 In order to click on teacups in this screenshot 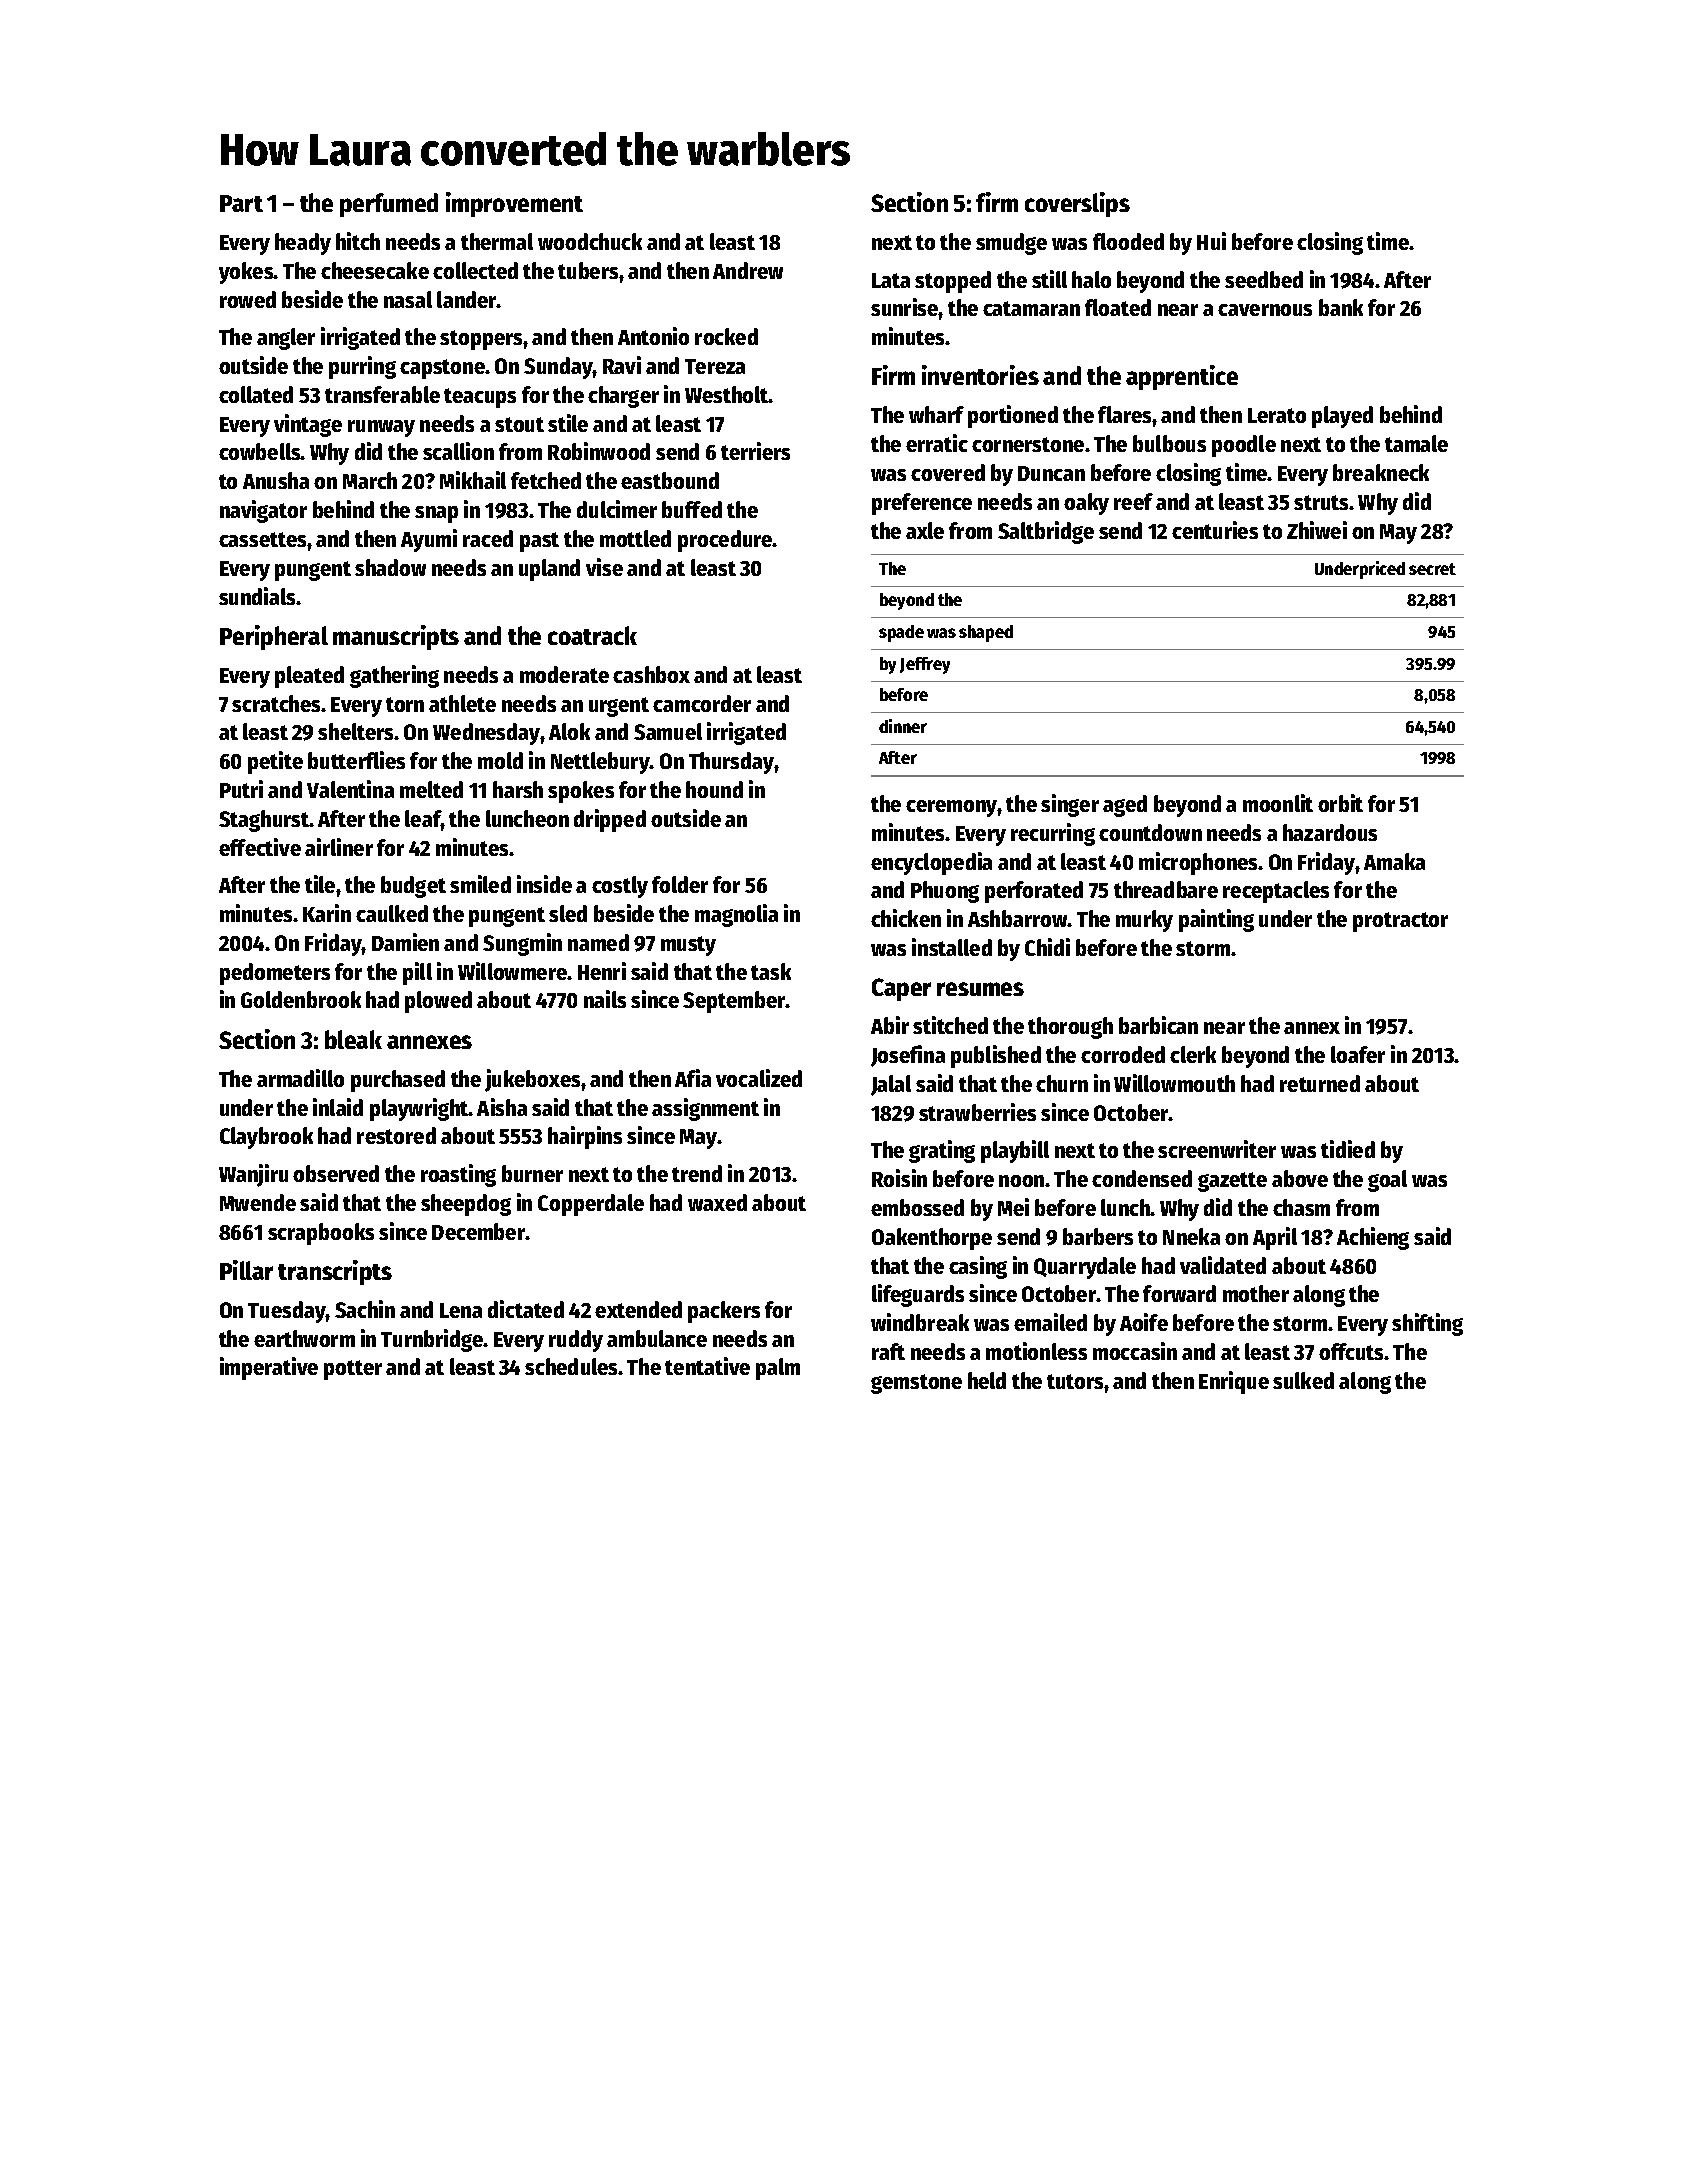, I will do `click(480, 398)`.
